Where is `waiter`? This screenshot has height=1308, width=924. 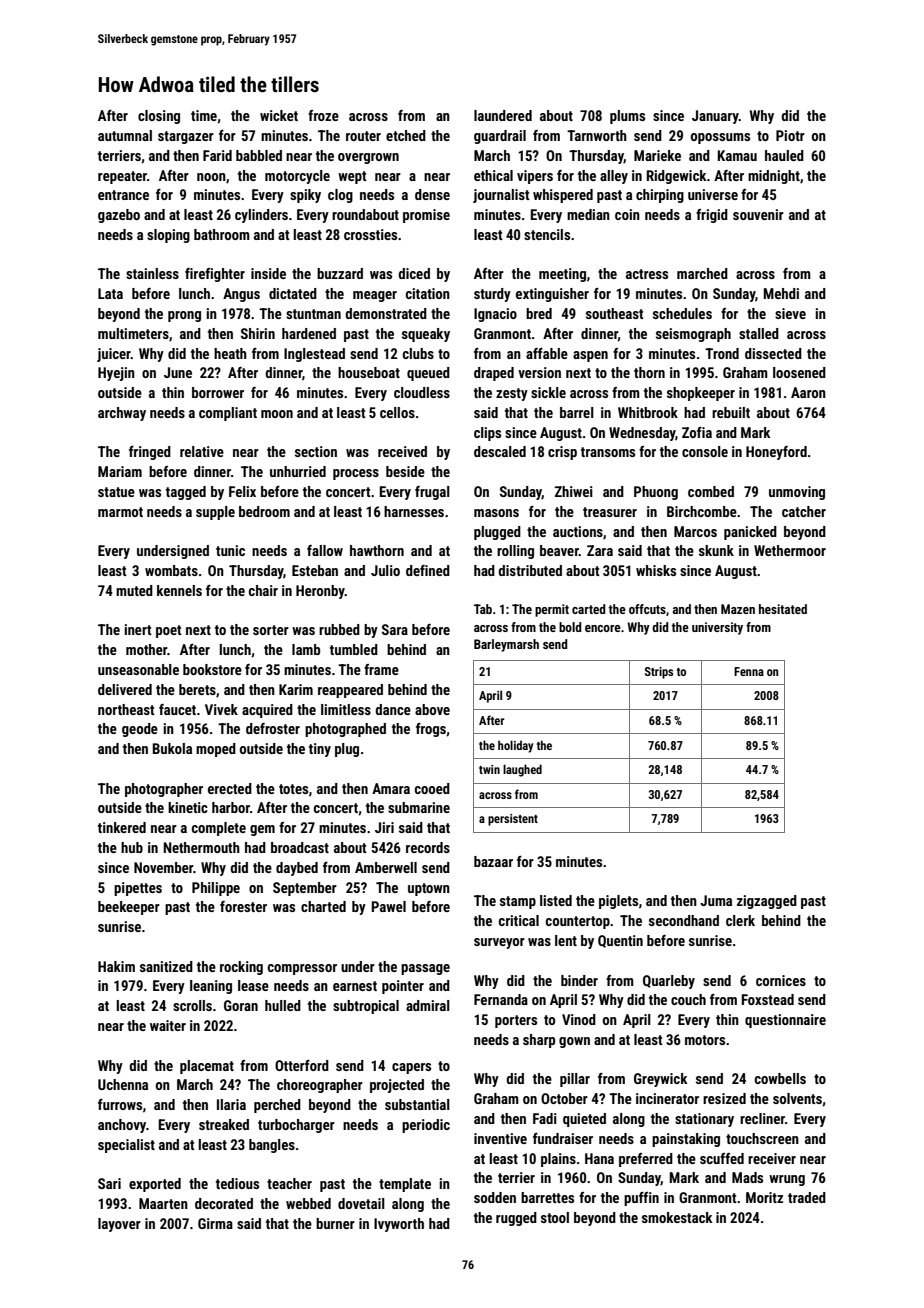 waiter is located at coordinates (168, 1025).
